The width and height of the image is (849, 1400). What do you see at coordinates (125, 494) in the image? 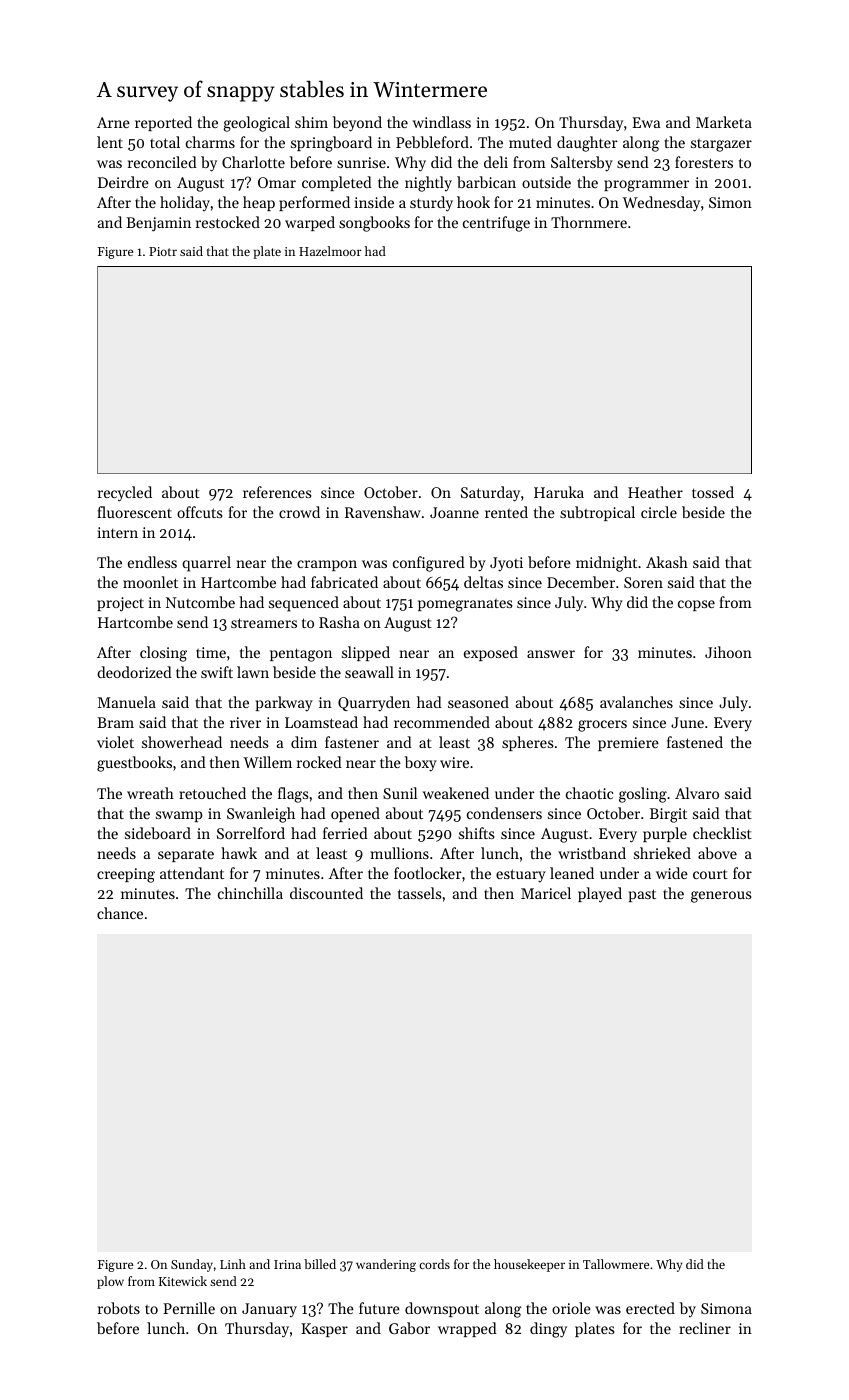
I see `recycled` at bounding box center [125, 494].
